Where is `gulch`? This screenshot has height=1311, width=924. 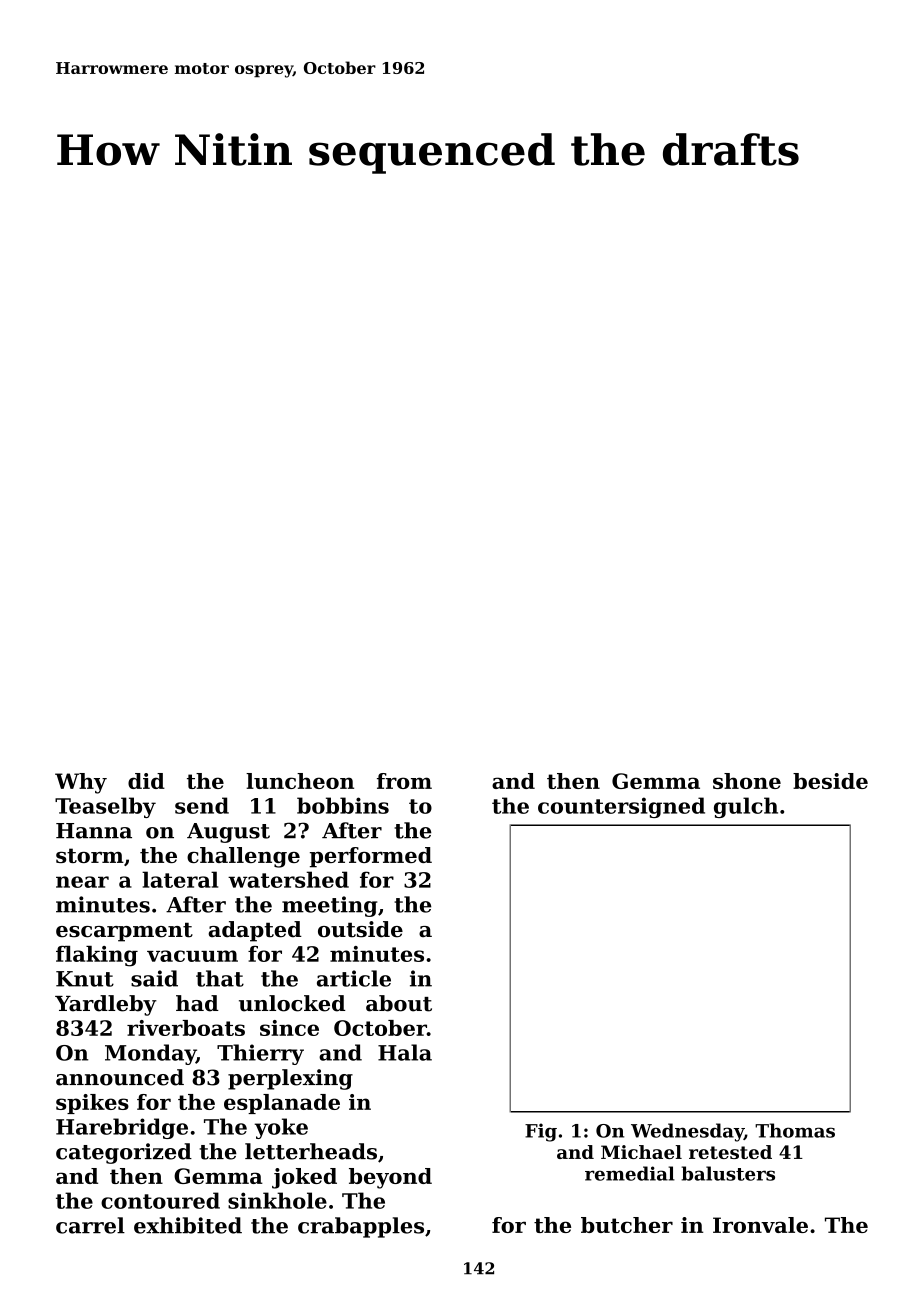 gulch is located at coordinates (746, 807).
